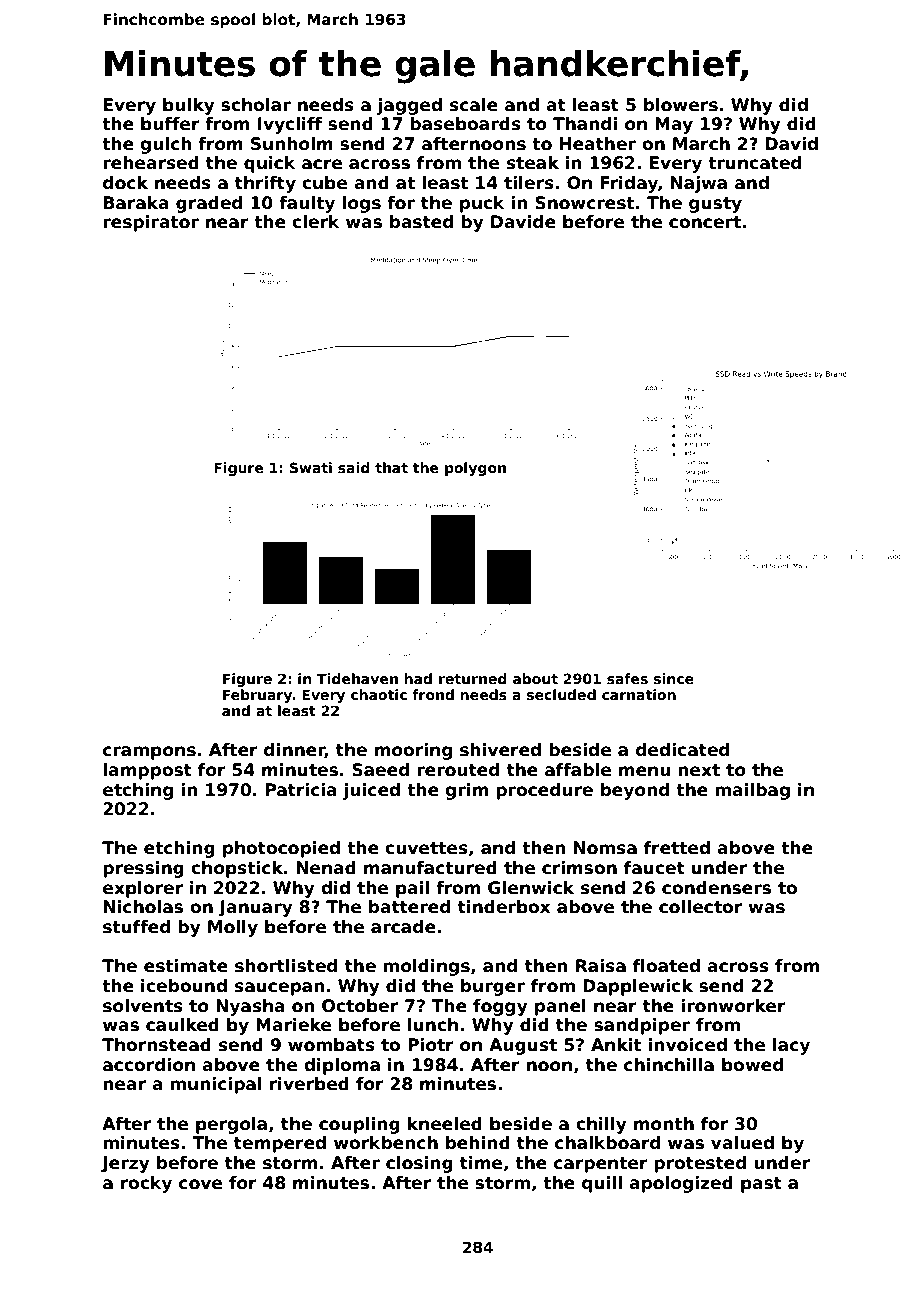  I want to click on concert, so click(705, 222).
